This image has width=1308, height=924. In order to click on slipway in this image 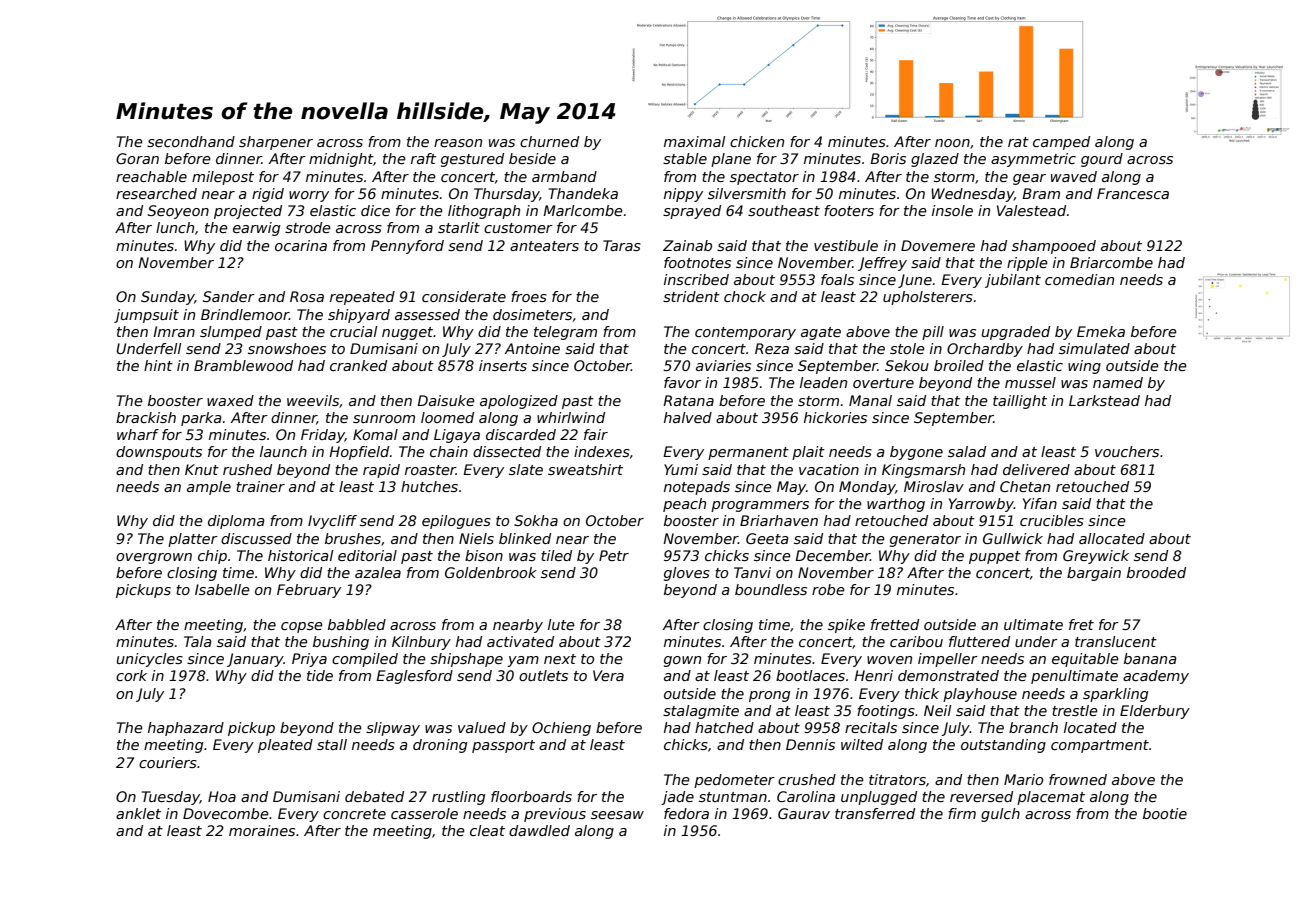, I will do `click(393, 729)`.
